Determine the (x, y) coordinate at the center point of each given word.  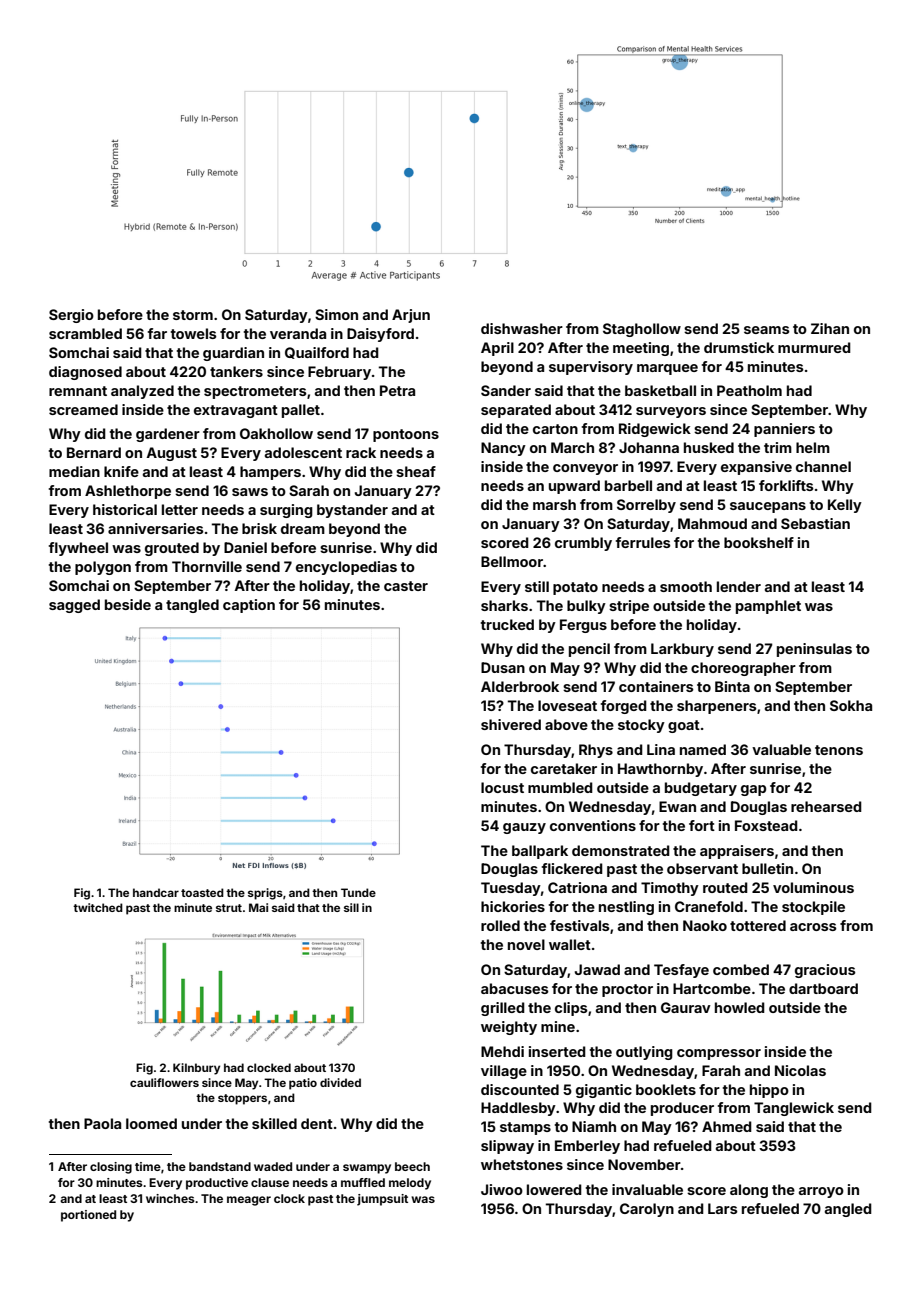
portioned (88, 1216)
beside (128, 604)
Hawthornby (660, 770)
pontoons (406, 435)
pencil (589, 650)
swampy (367, 1169)
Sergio (71, 316)
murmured (814, 347)
